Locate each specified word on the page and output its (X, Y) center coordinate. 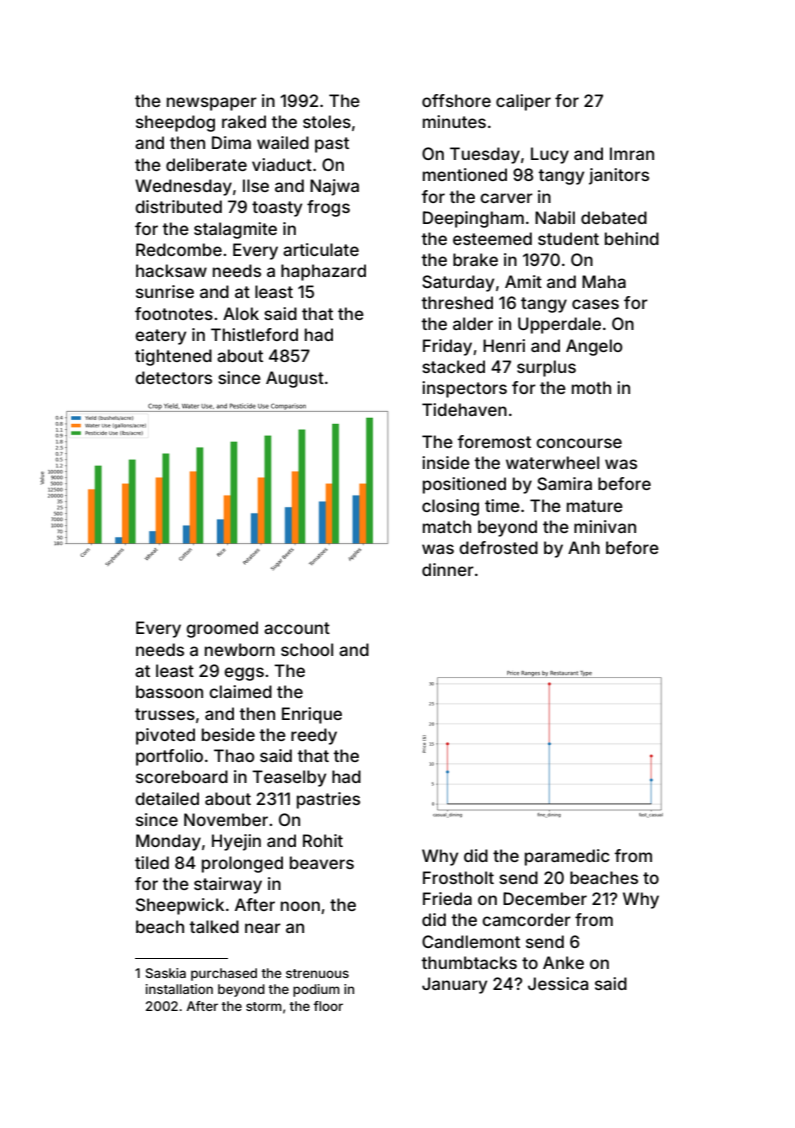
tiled (152, 862)
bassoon (169, 691)
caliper (523, 102)
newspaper (212, 104)
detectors (173, 377)
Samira (564, 483)
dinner (448, 569)
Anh (584, 547)
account (297, 628)
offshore (456, 100)
